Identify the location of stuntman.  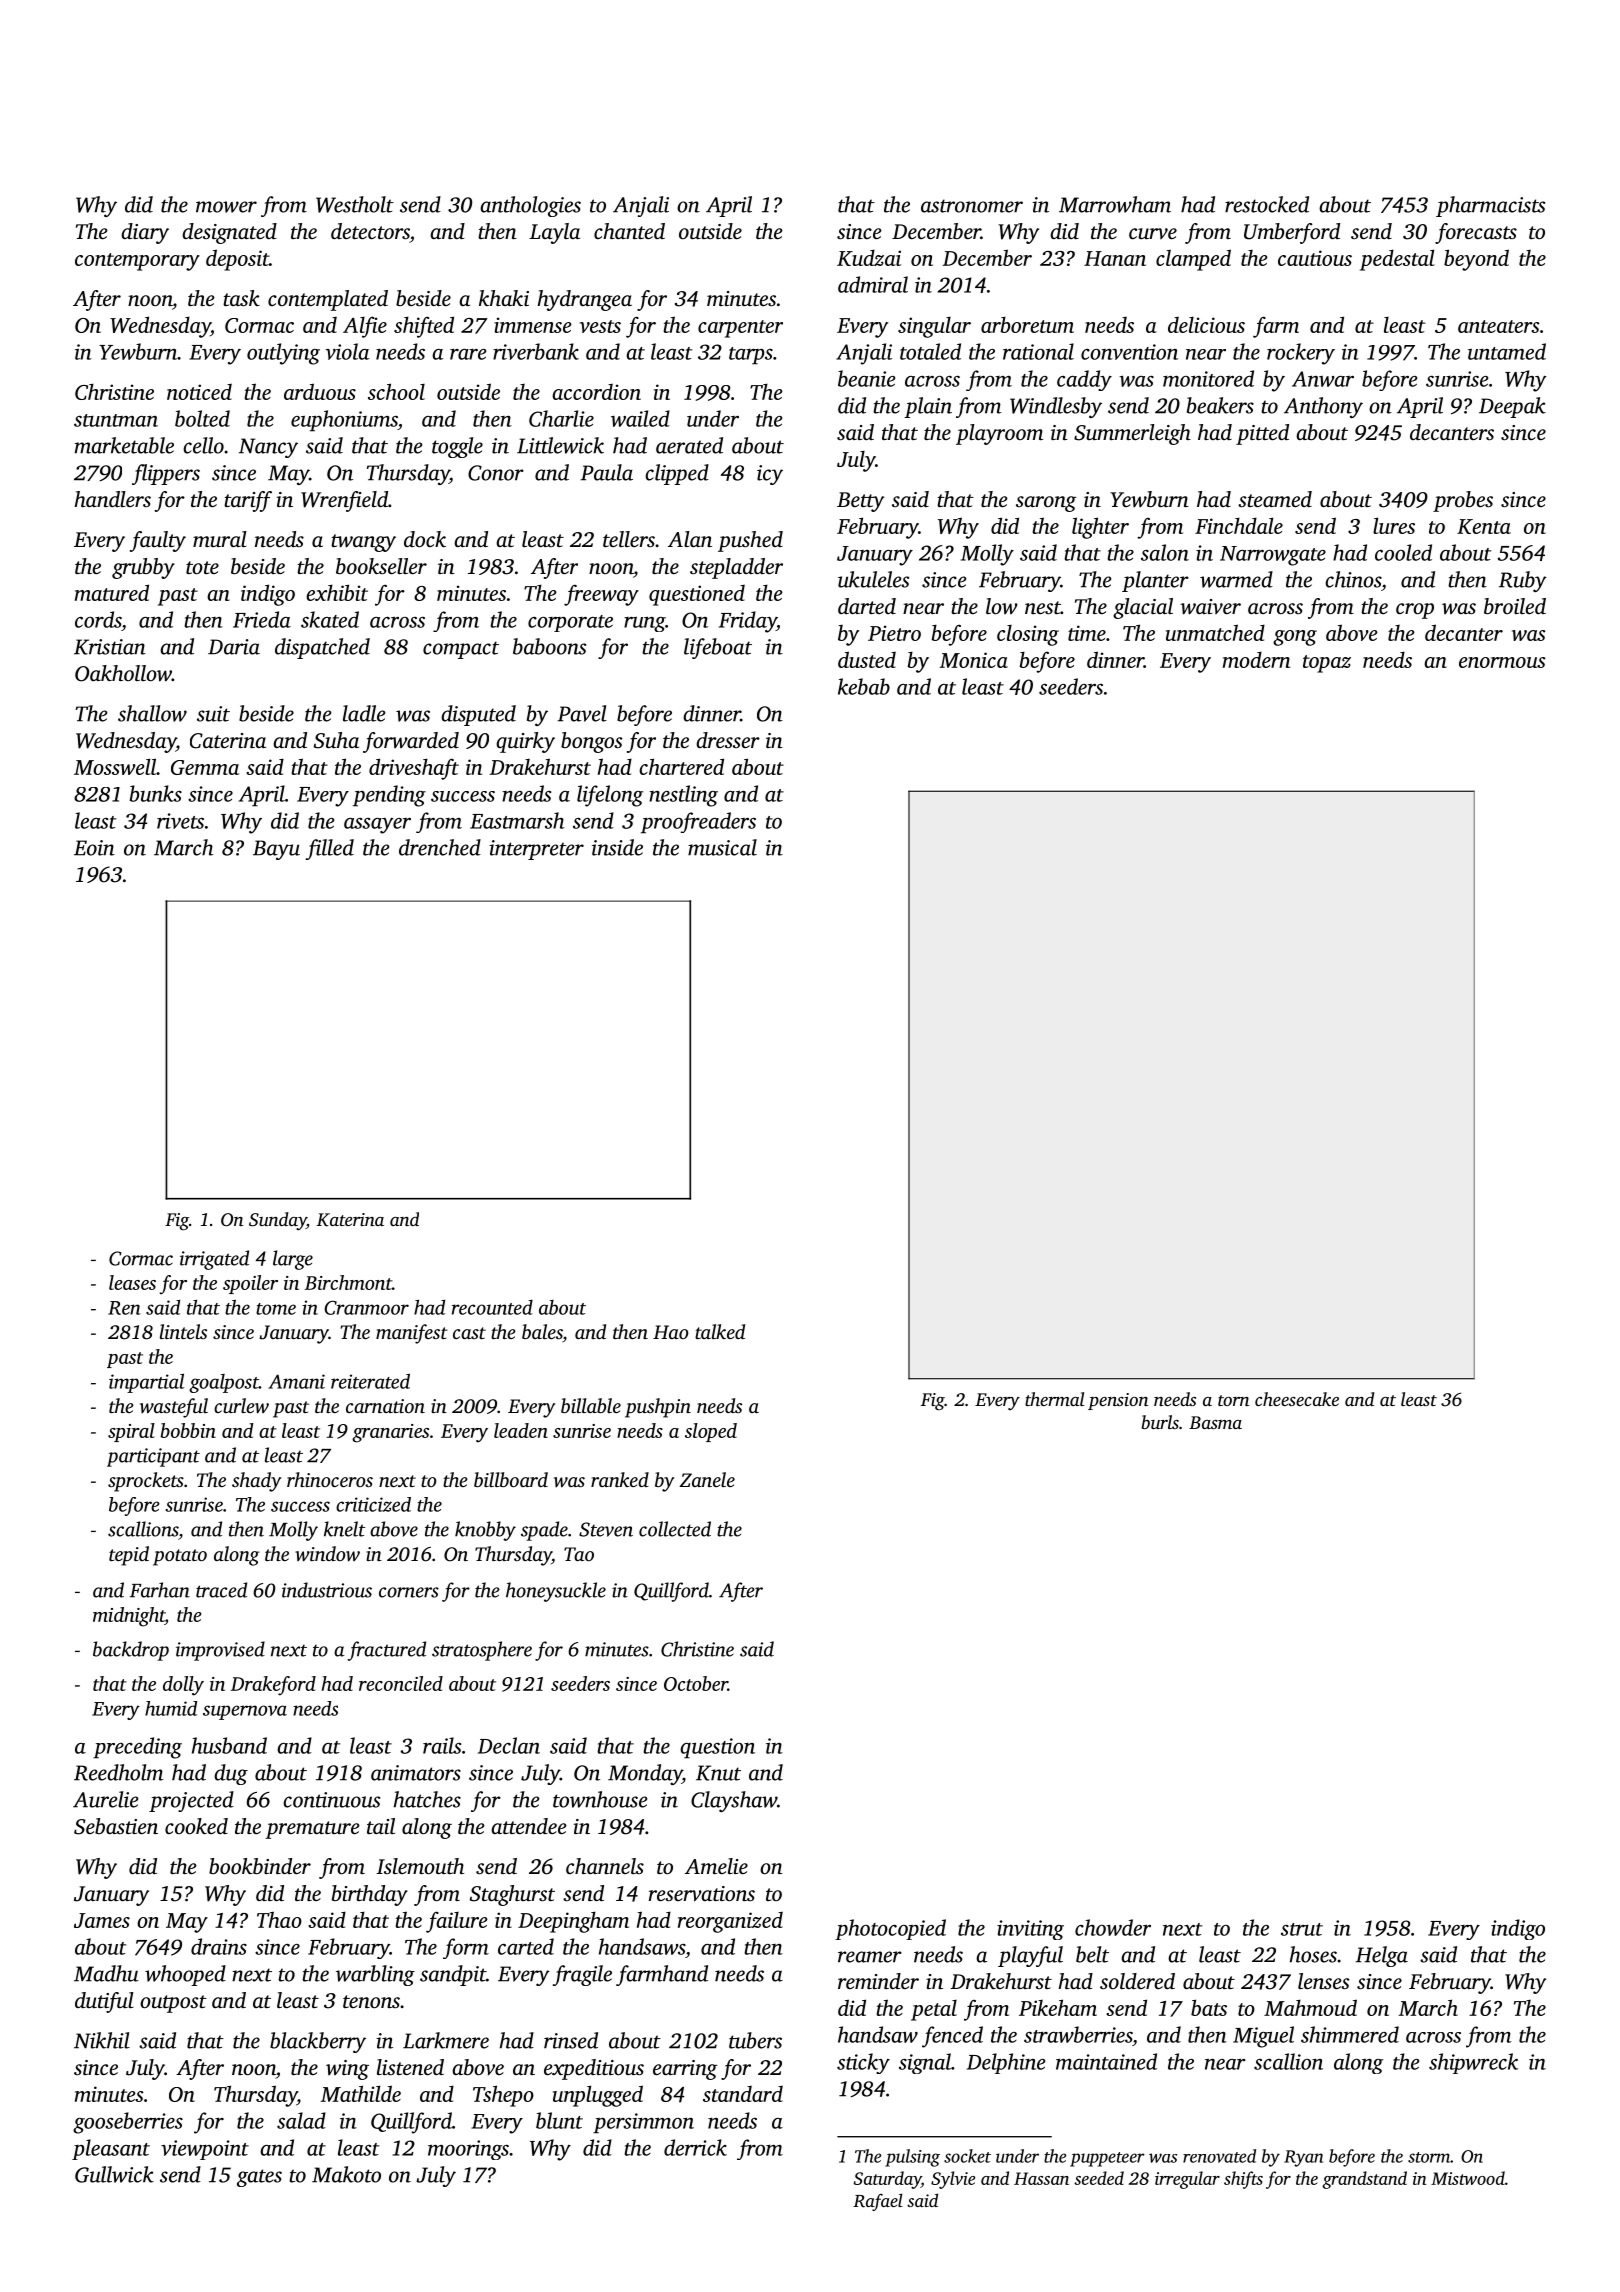
(116, 420).
